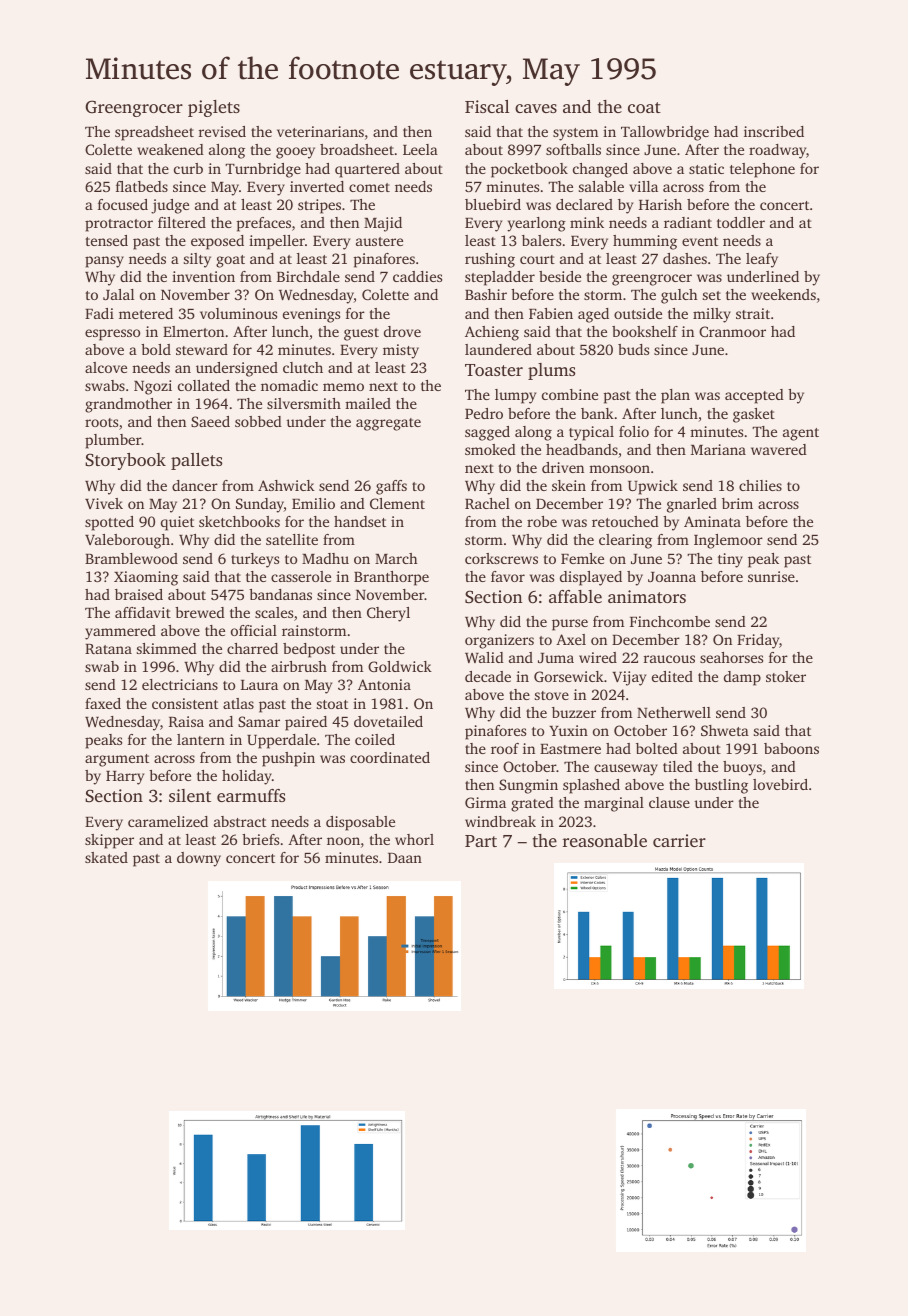 The width and height of the image is (908, 1316). What do you see at coordinates (153, 387) in the image?
I see `Ngozi` at bounding box center [153, 387].
